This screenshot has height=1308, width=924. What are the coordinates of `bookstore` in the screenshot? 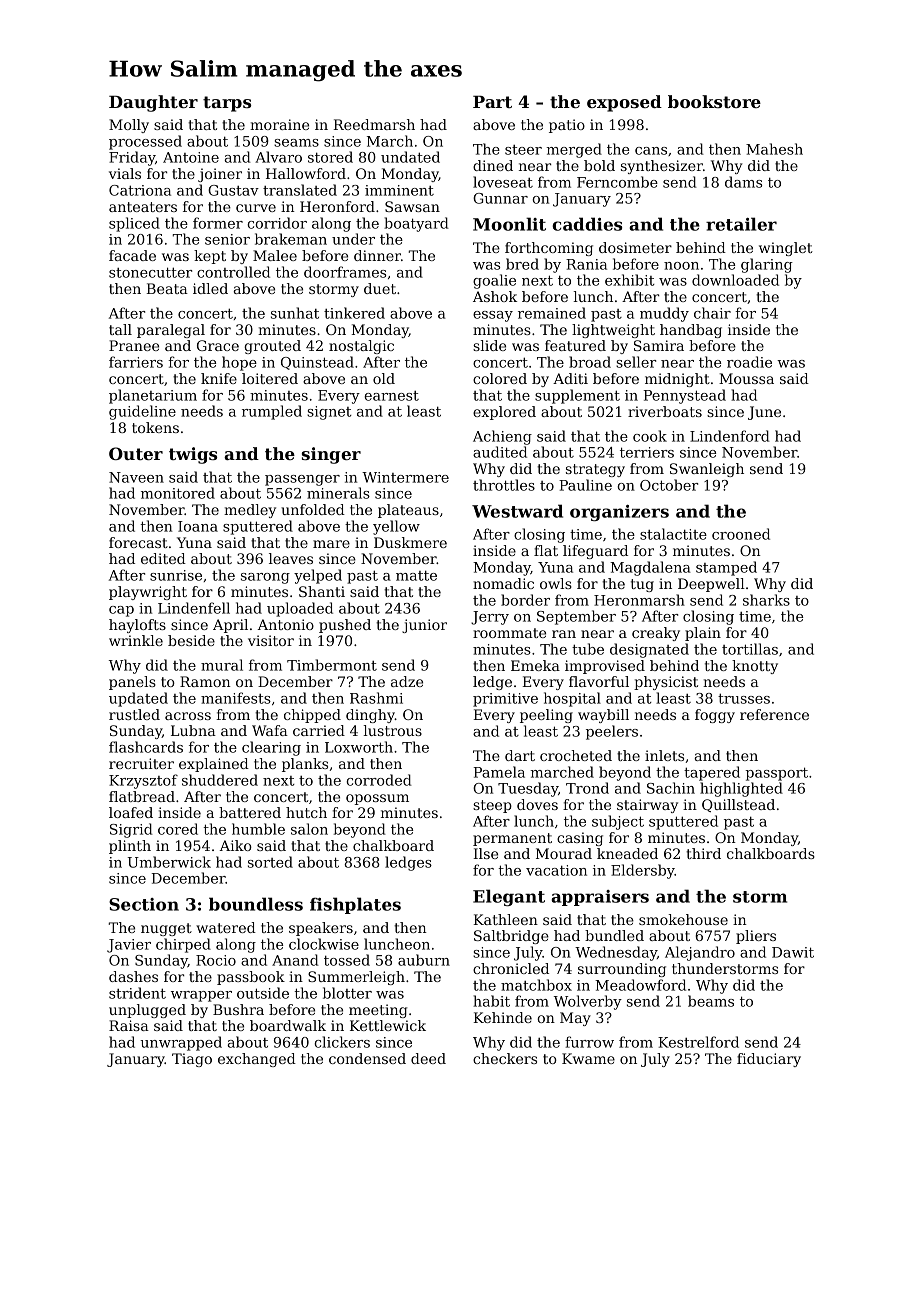 It's located at (714, 101).
